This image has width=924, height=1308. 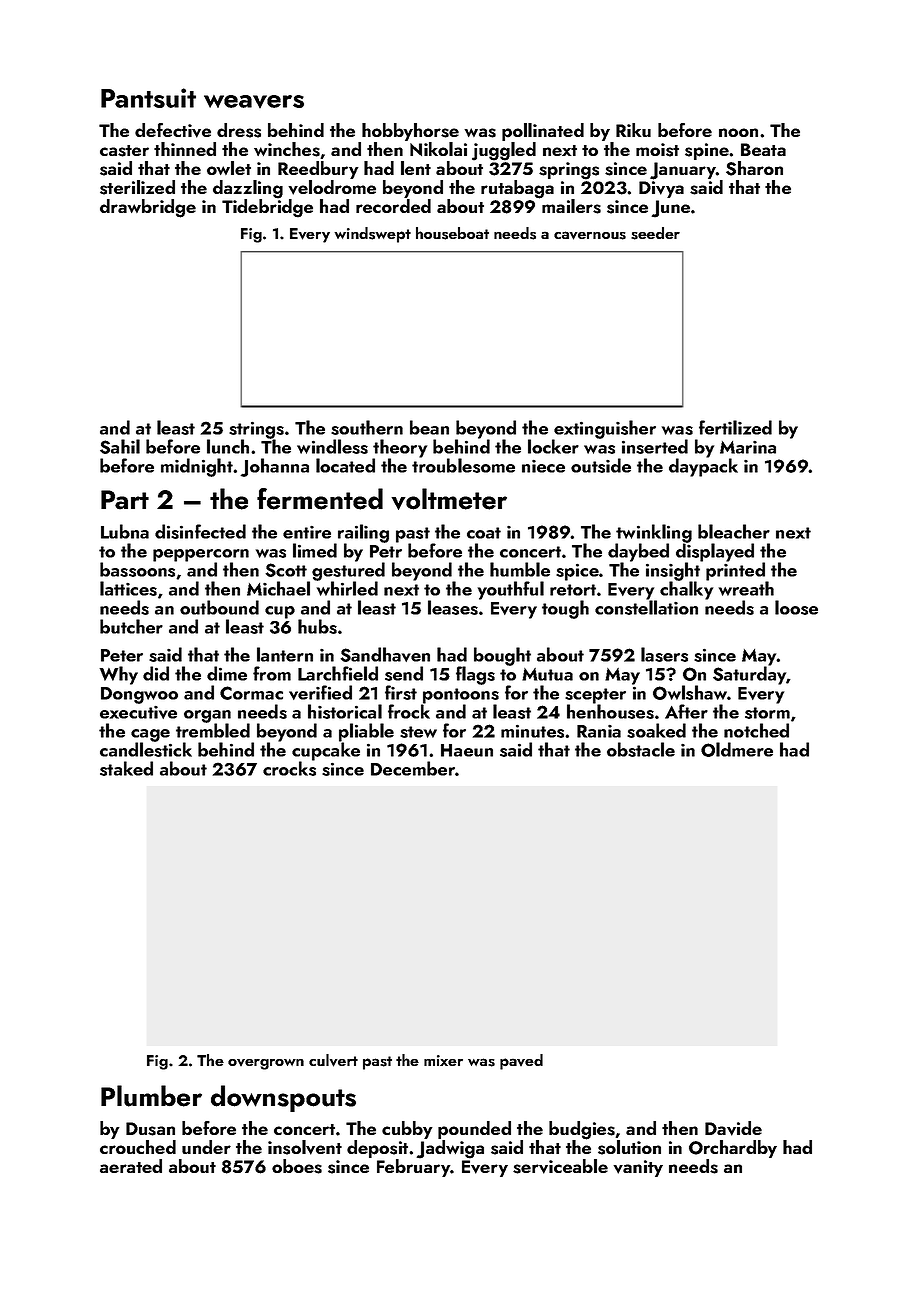 I want to click on noon, so click(x=738, y=132).
